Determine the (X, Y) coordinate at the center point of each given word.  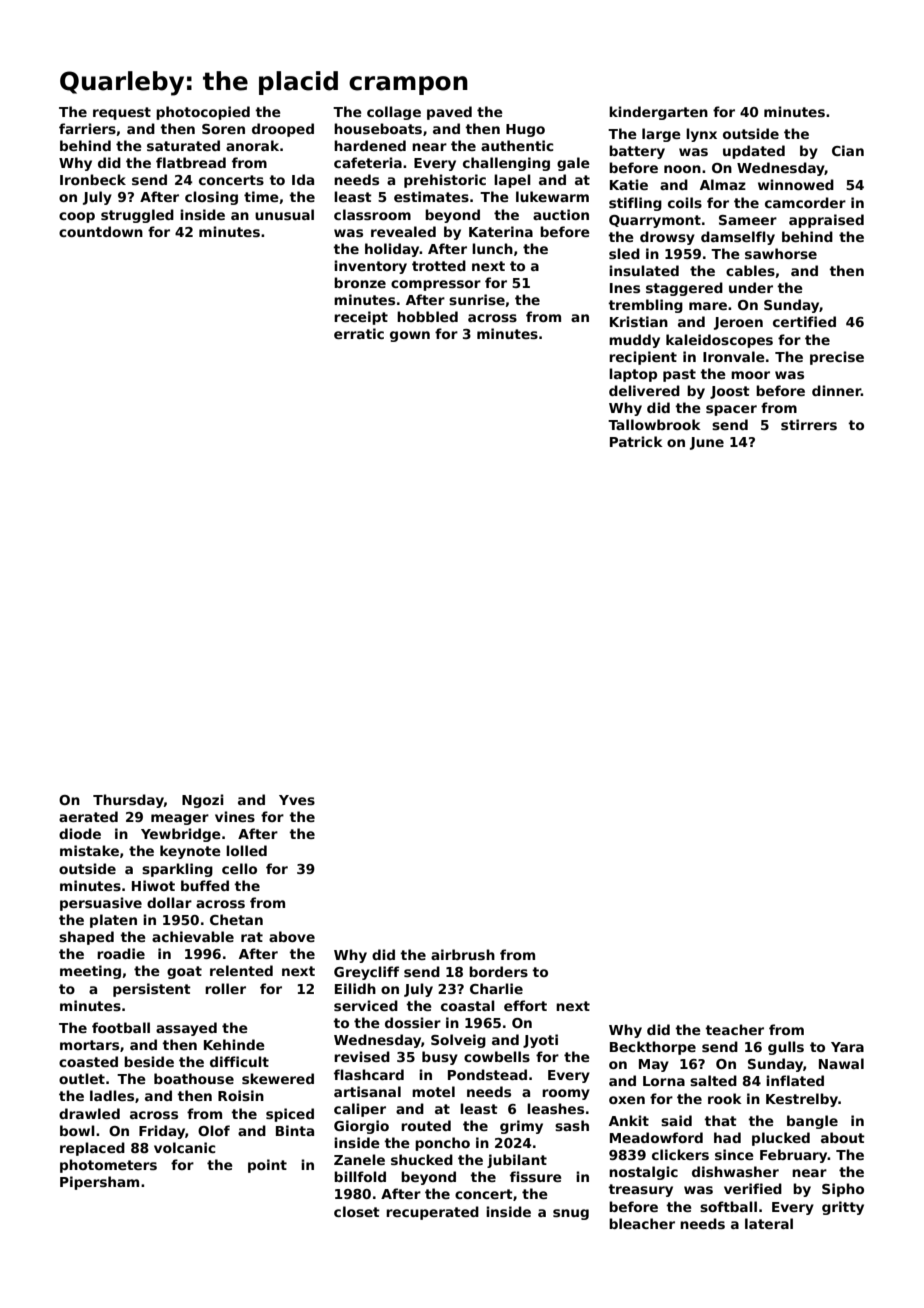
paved (449, 113)
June (707, 443)
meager (180, 819)
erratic (359, 333)
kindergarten (658, 113)
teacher (734, 1029)
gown (410, 336)
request (122, 113)
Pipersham (99, 1183)
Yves (297, 800)
